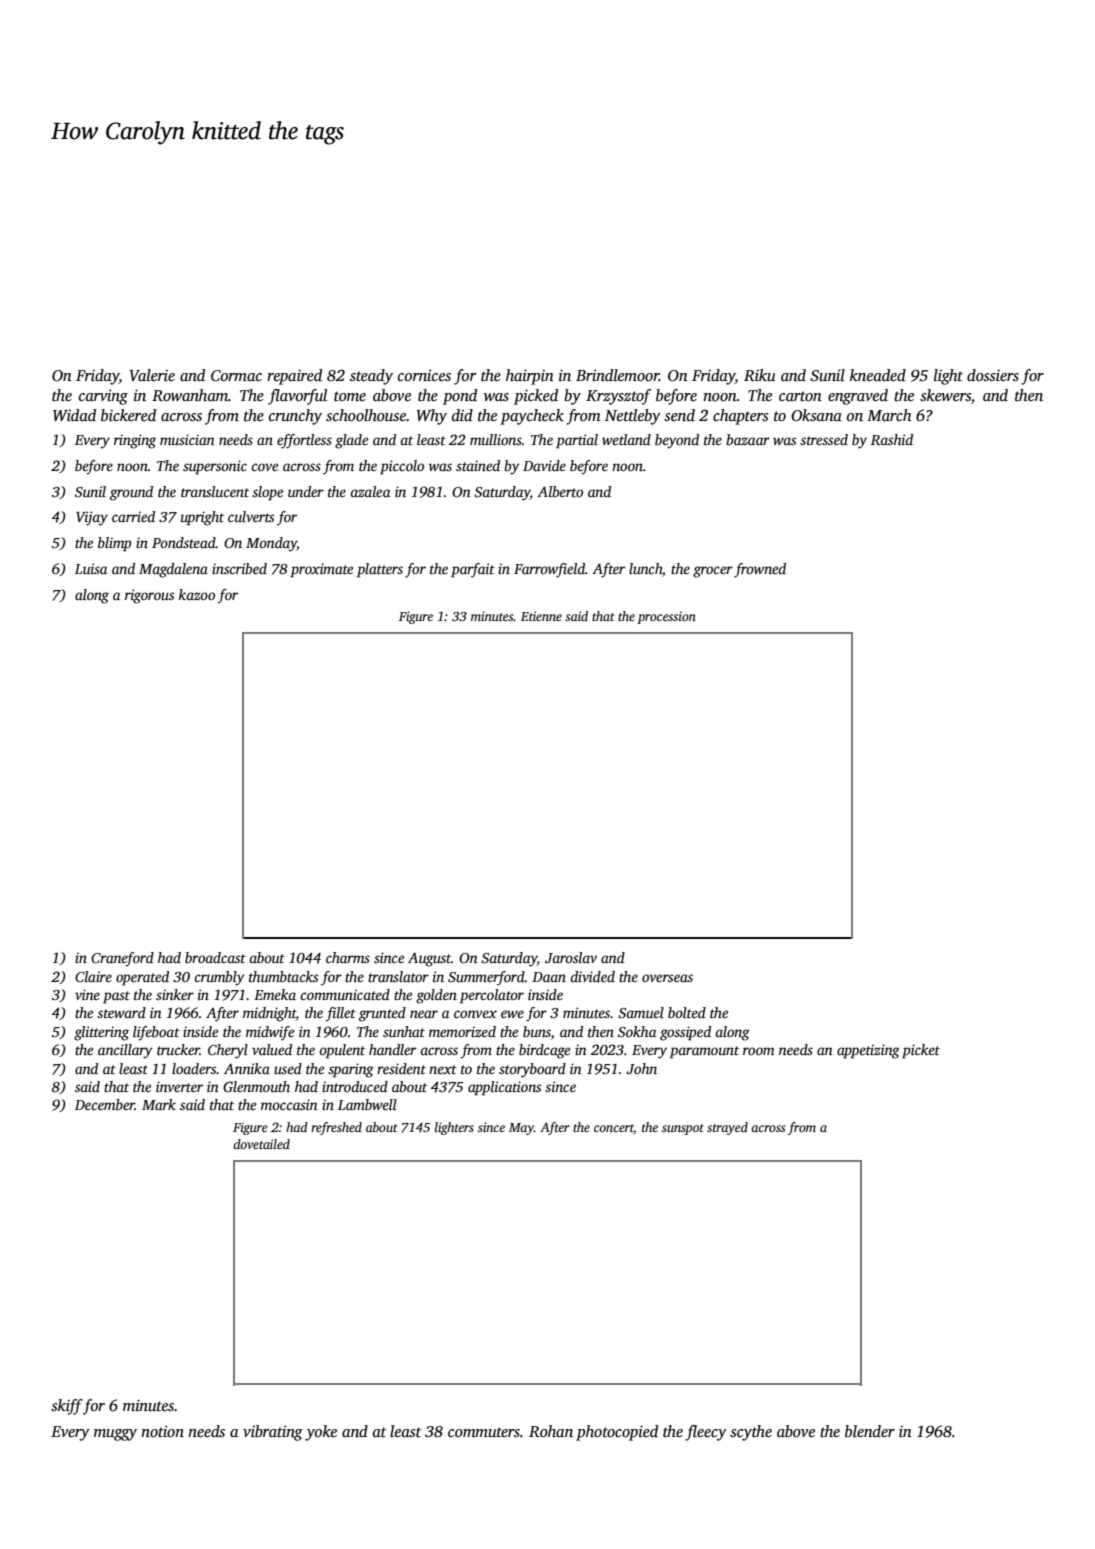 The width and height of the document is (1095, 1549). I want to click on refreshed, so click(336, 1128).
